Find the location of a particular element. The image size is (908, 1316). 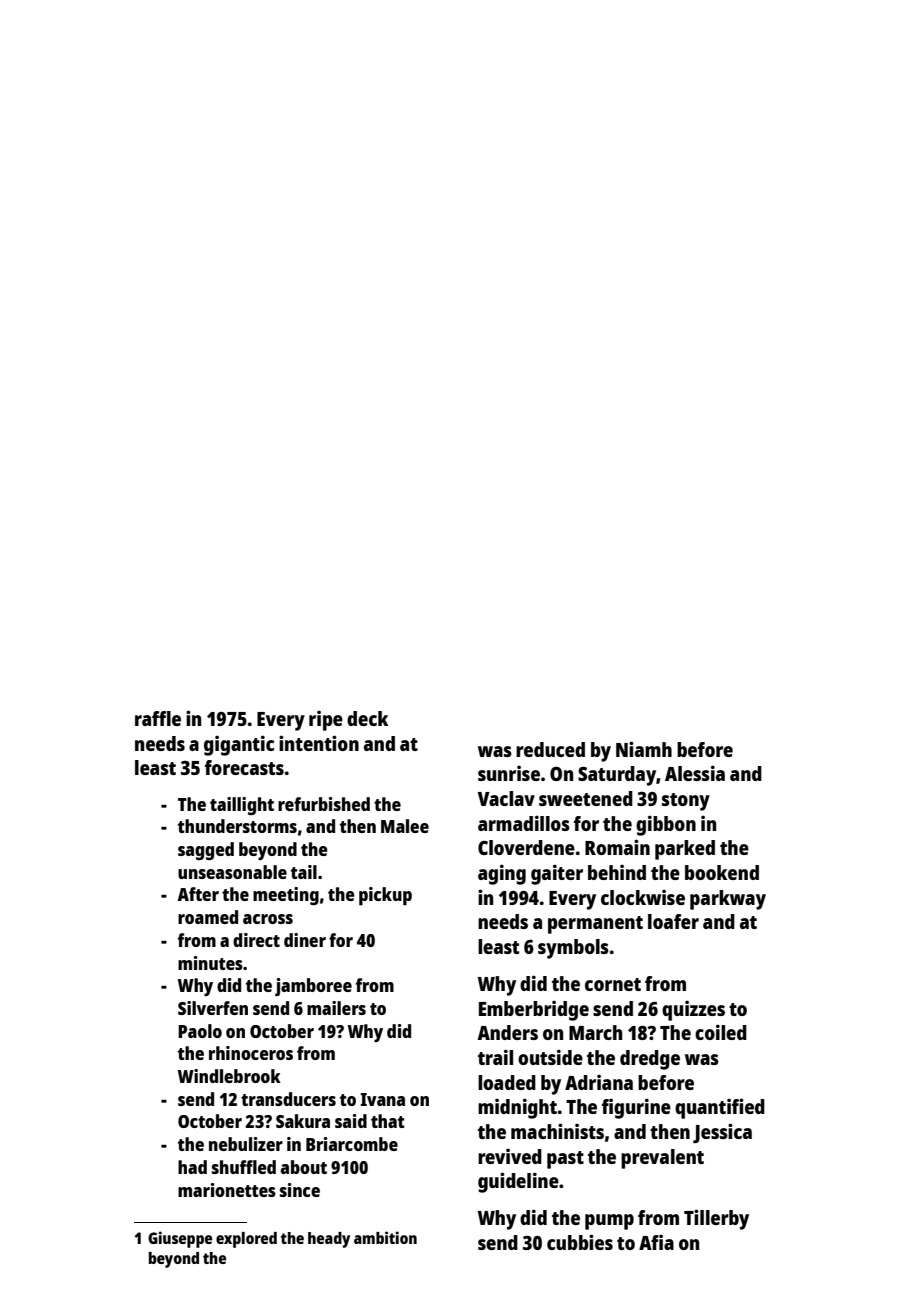

Niamh is located at coordinates (644, 749).
